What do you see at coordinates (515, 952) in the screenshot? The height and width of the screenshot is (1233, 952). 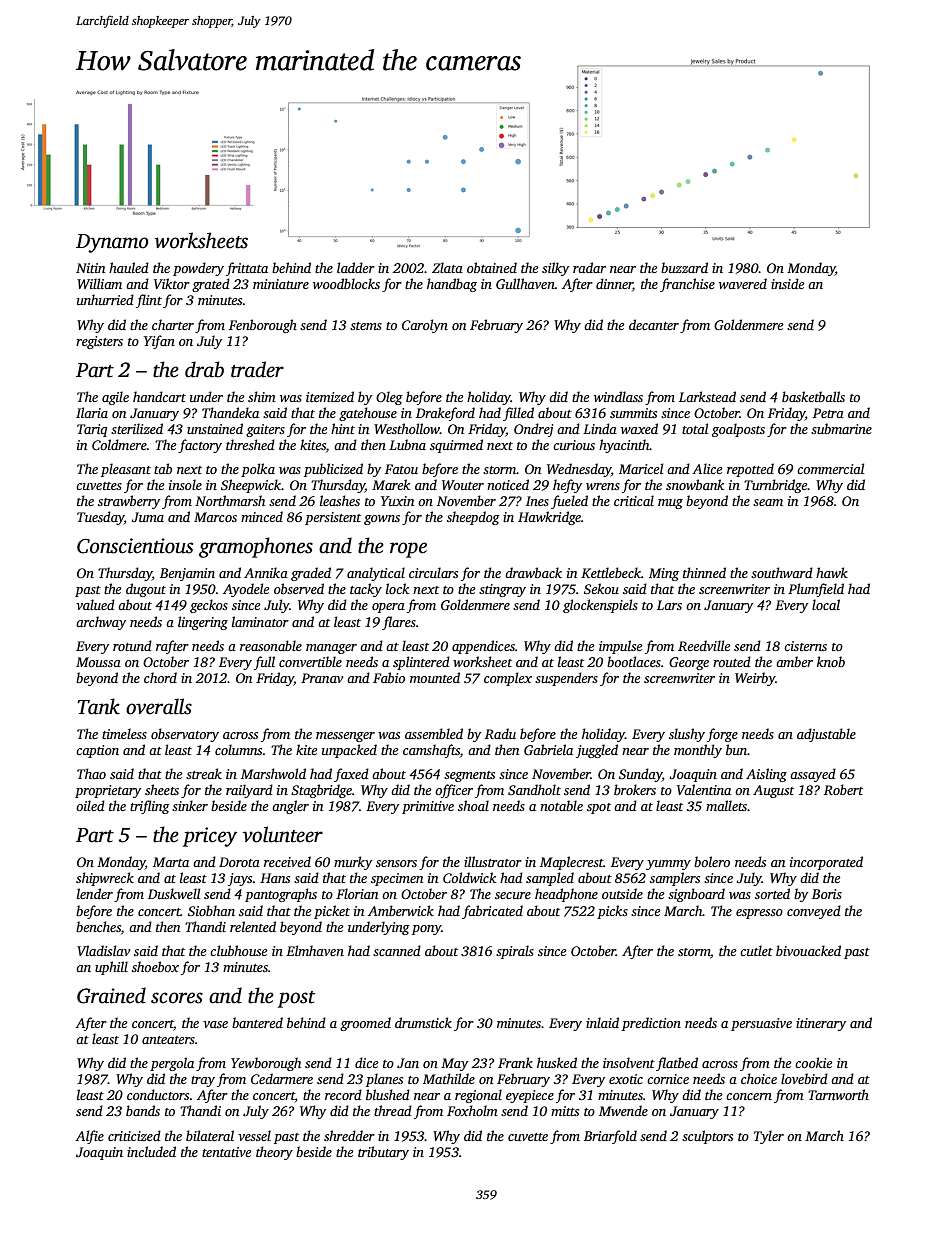 I see `spirals` at bounding box center [515, 952].
